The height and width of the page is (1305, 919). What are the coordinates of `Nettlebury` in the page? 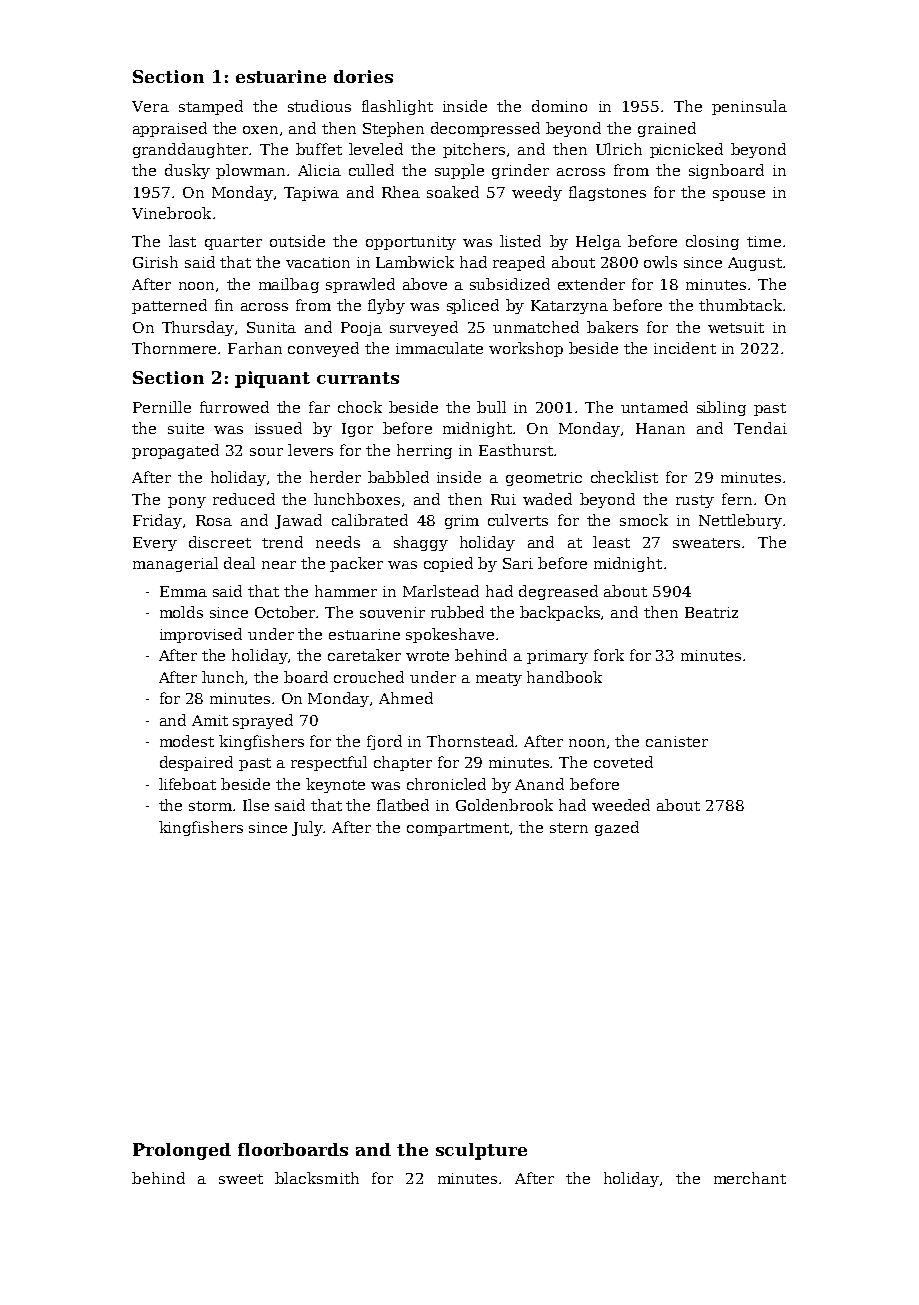 It's located at (740, 521).
